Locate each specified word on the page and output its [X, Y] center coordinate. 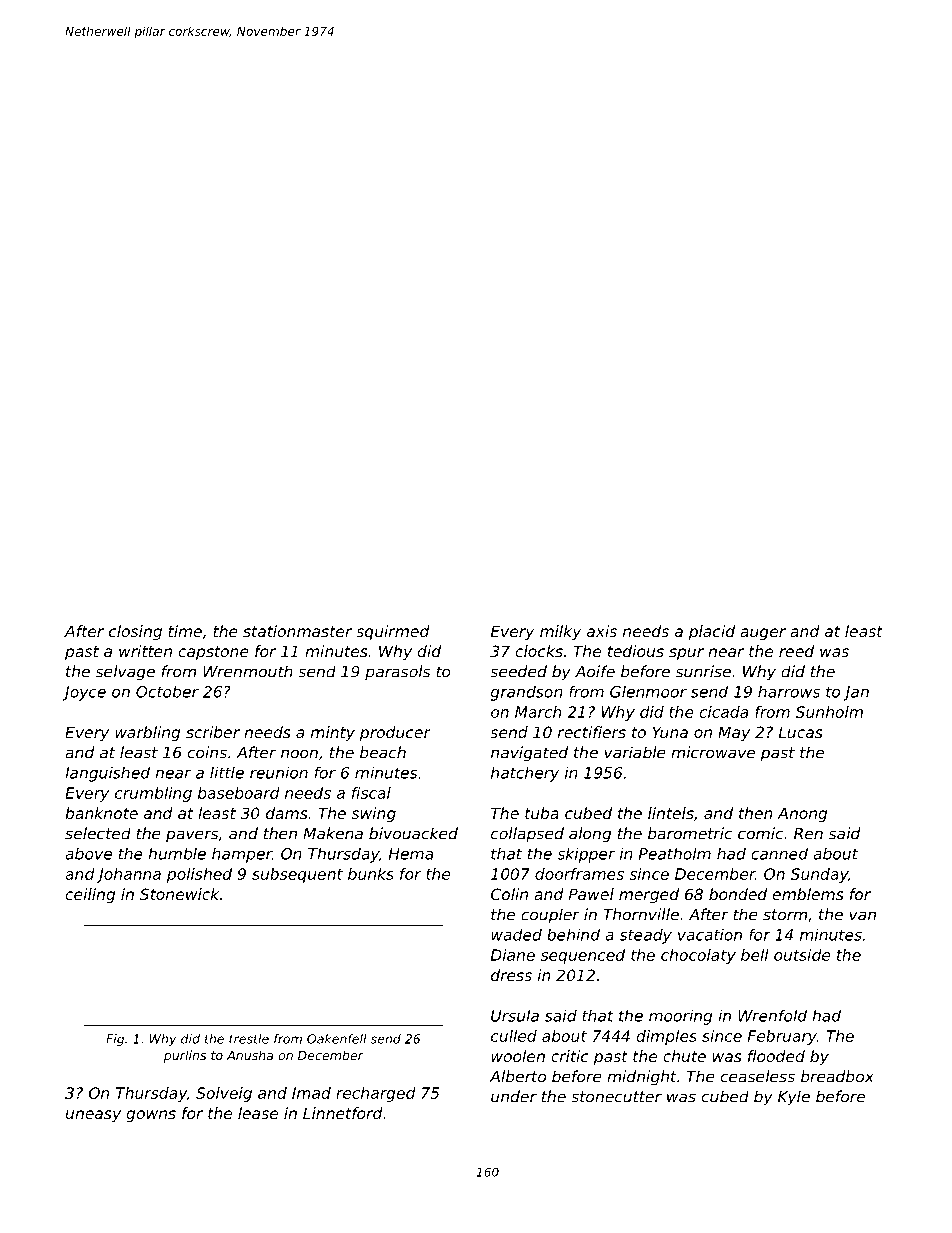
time [185, 631]
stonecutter [616, 1097]
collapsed [527, 835]
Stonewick [179, 894]
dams [287, 813]
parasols [397, 673]
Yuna [670, 732]
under [514, 1096]
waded [516, 934]
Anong [802, 814]
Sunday [819, 875]
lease [258, 1113]
